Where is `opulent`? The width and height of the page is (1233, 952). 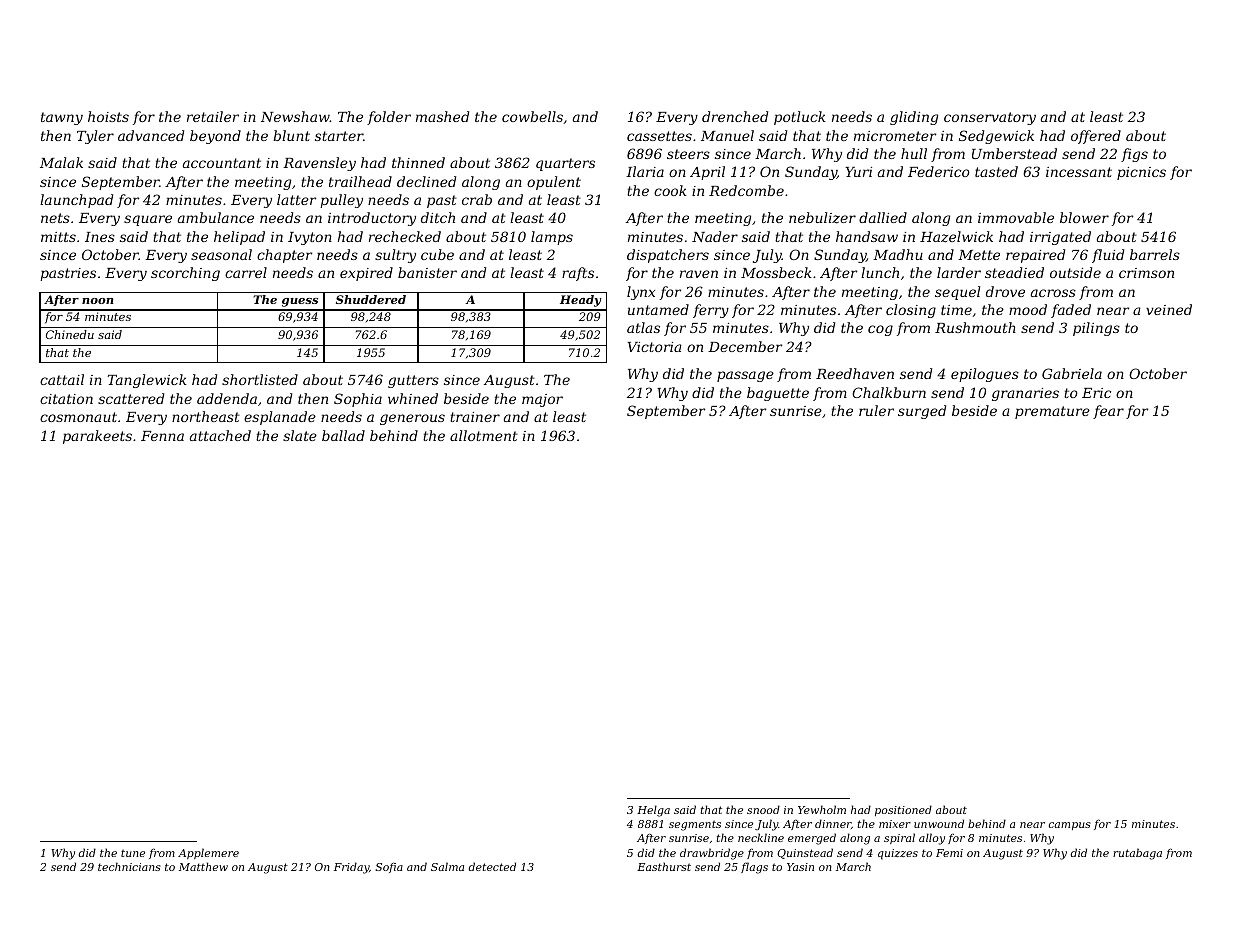 opulent is located at coordinates (554, 183).
